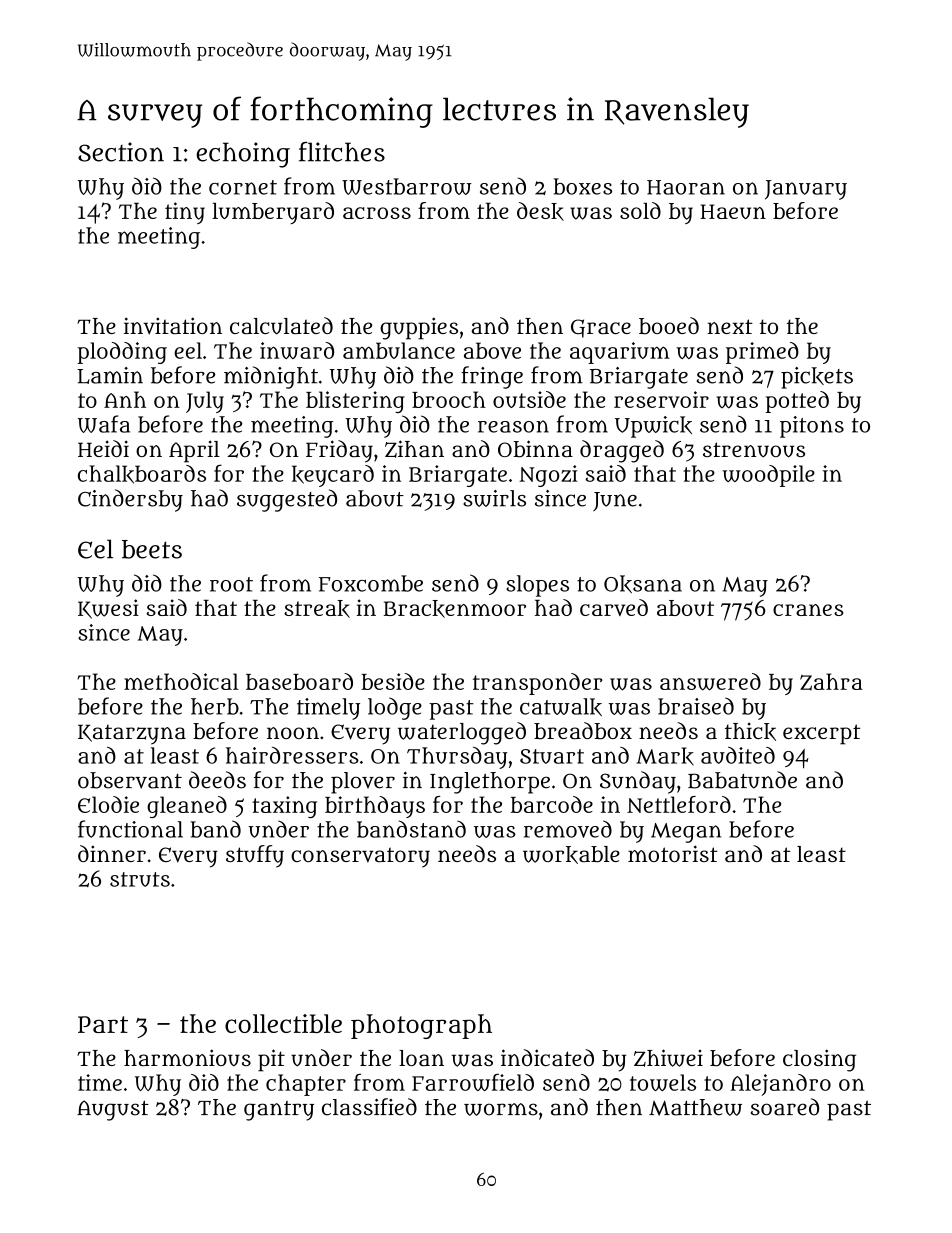  What do you see at coordinates (806, 190) in the screenshot?
I see `January` at bounding box center [806, 190].
